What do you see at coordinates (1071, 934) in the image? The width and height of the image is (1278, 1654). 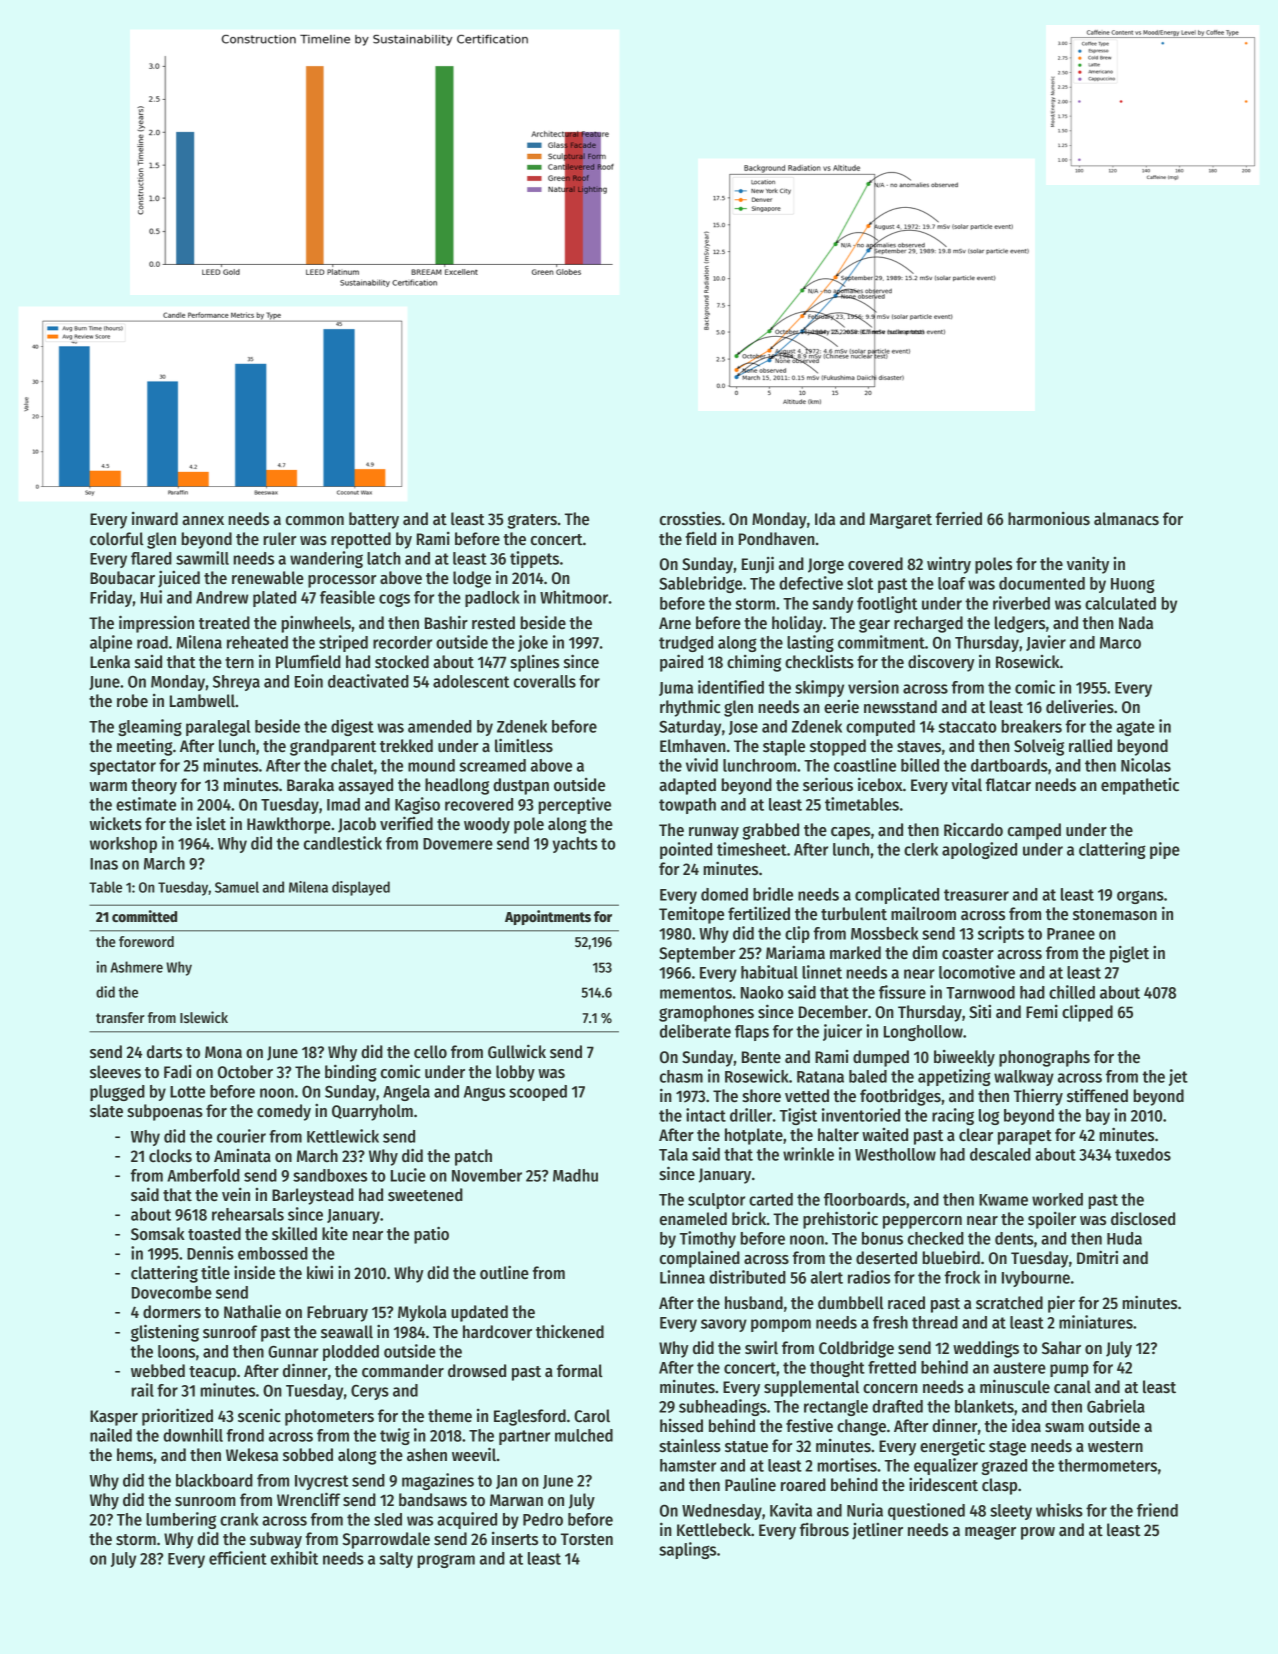 I see `Pranee` at bounding box center [1071, 934].
